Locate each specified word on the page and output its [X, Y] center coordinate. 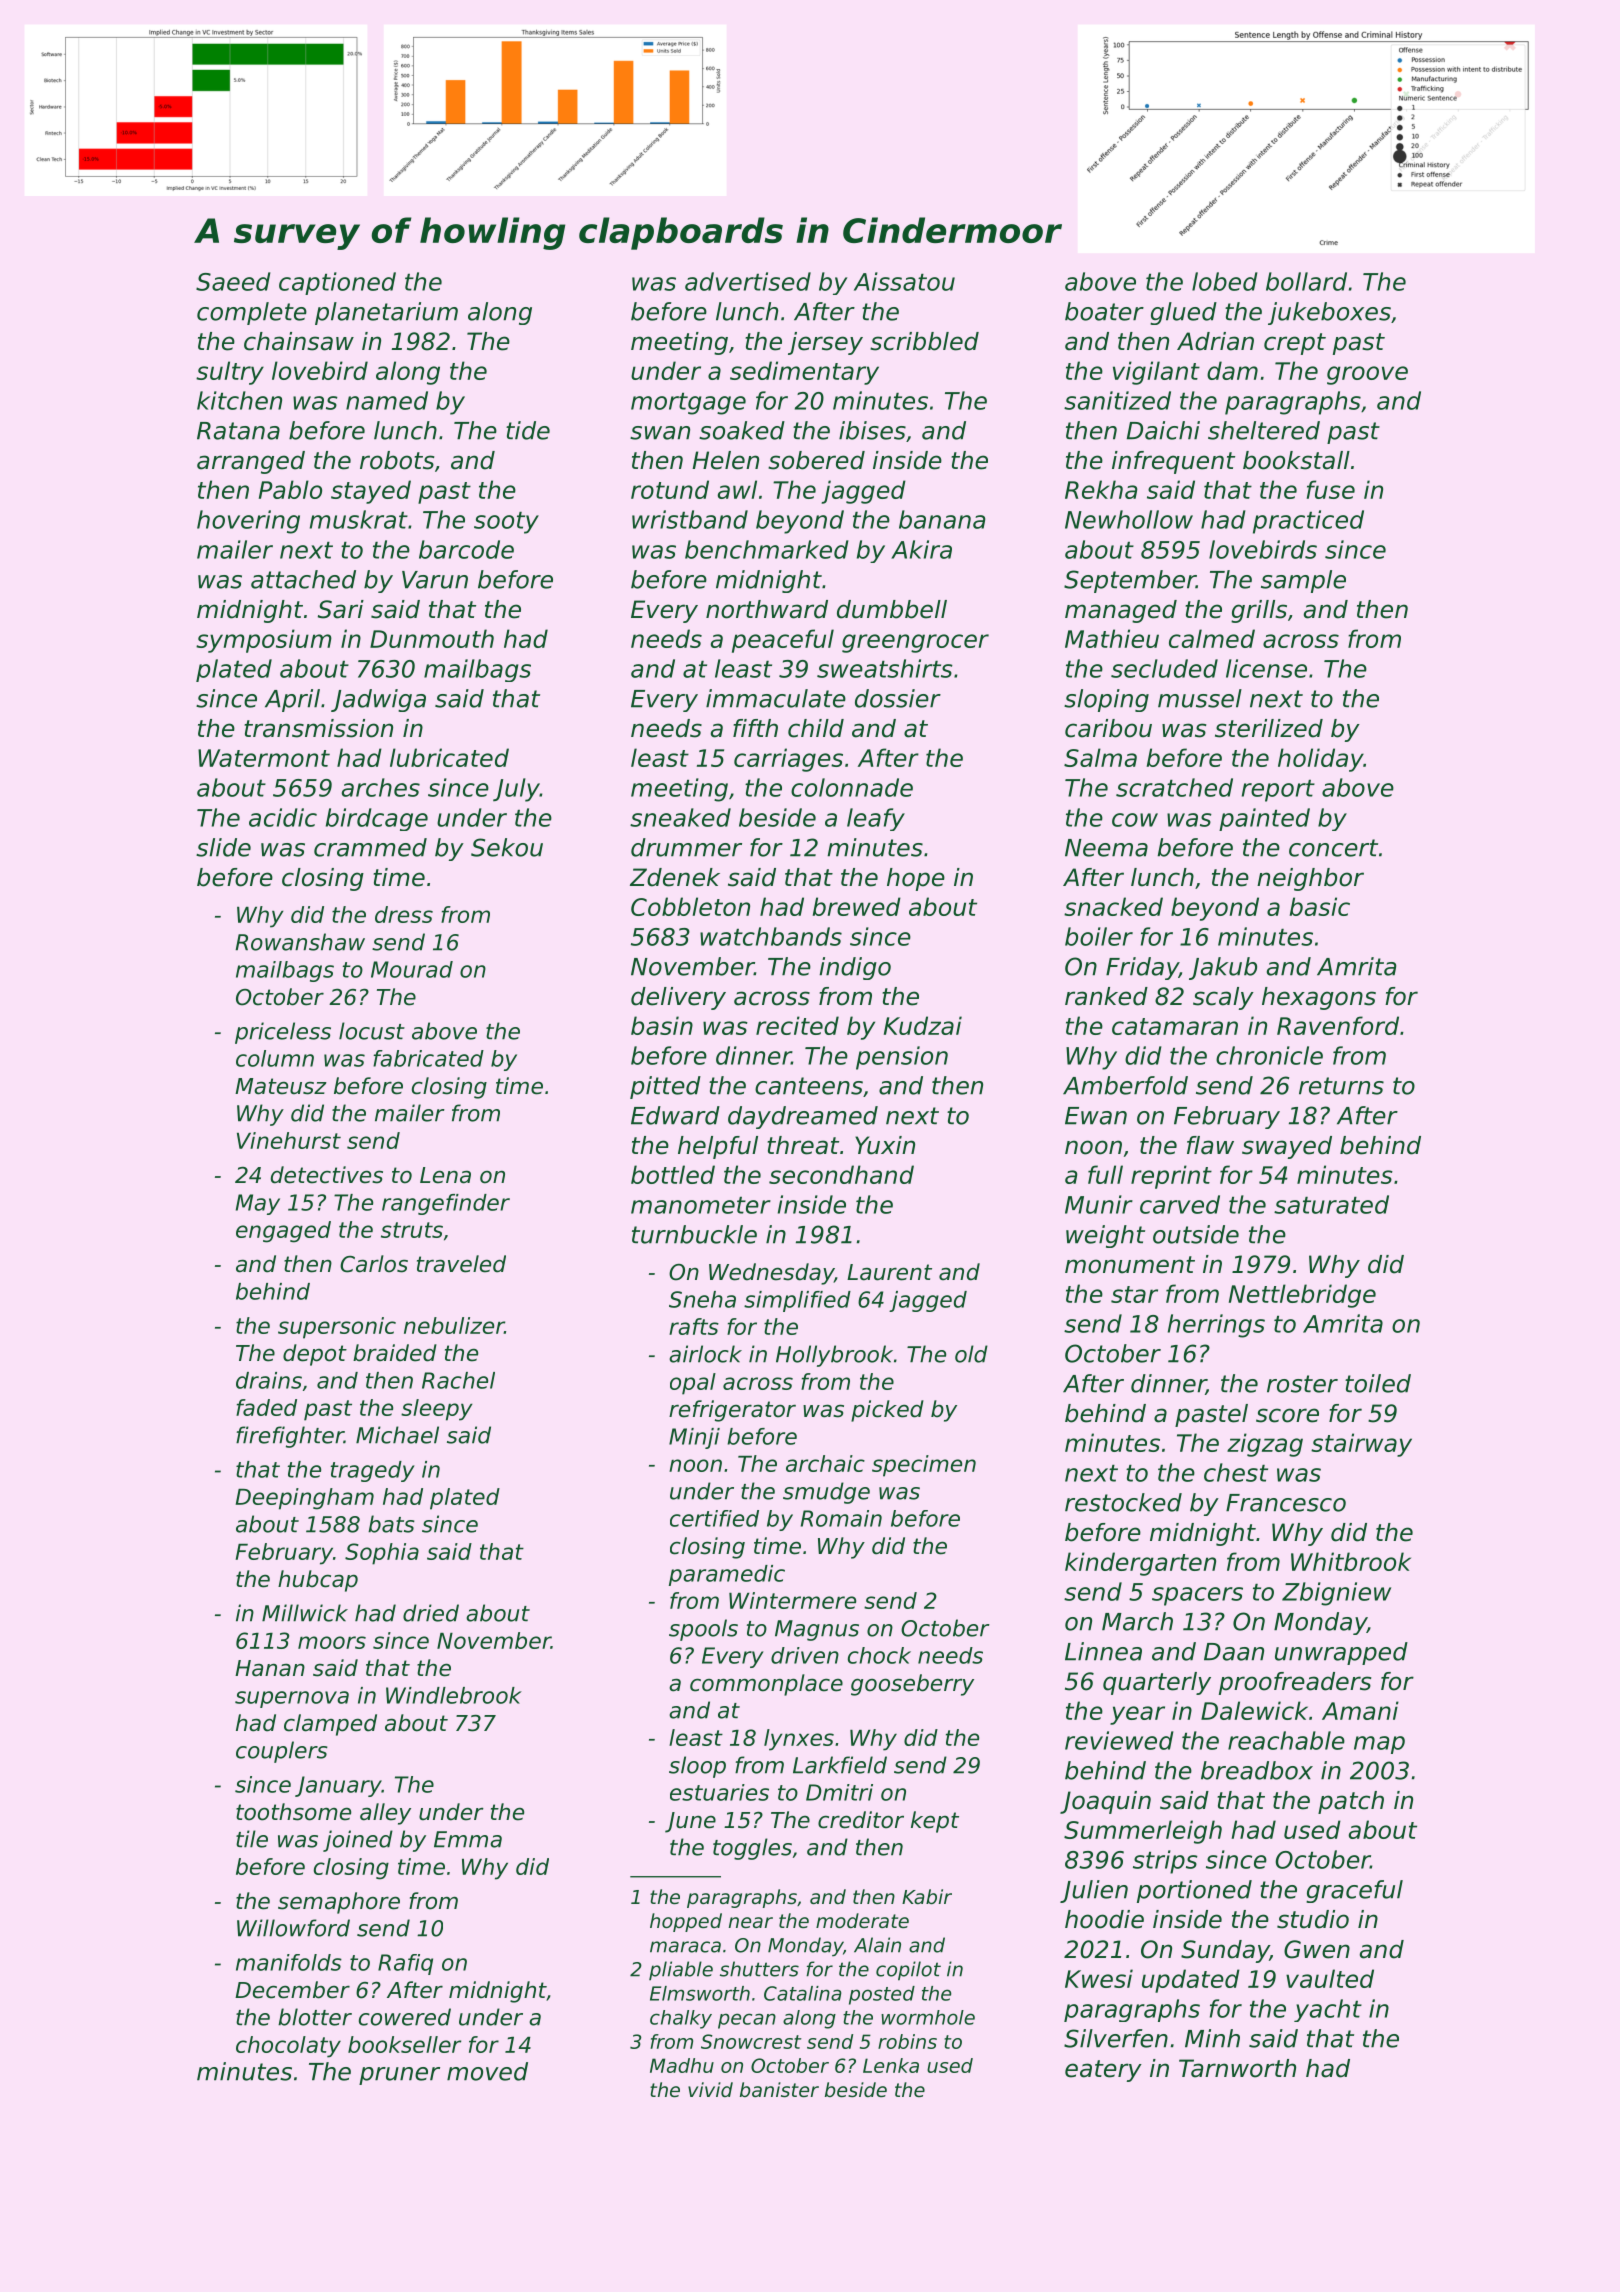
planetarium [386, 313]
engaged [283, 1232]
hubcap [318, 1581]
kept [935, 1822]
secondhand [841, 1174]
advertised [748, 281]
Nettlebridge [1302, 1296]
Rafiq [405, 1964]
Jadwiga [378, 700]
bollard [1306, 281]
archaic [825, 1463]
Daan [1234, 1652]
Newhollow [1129, 519]
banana [942, 519]
